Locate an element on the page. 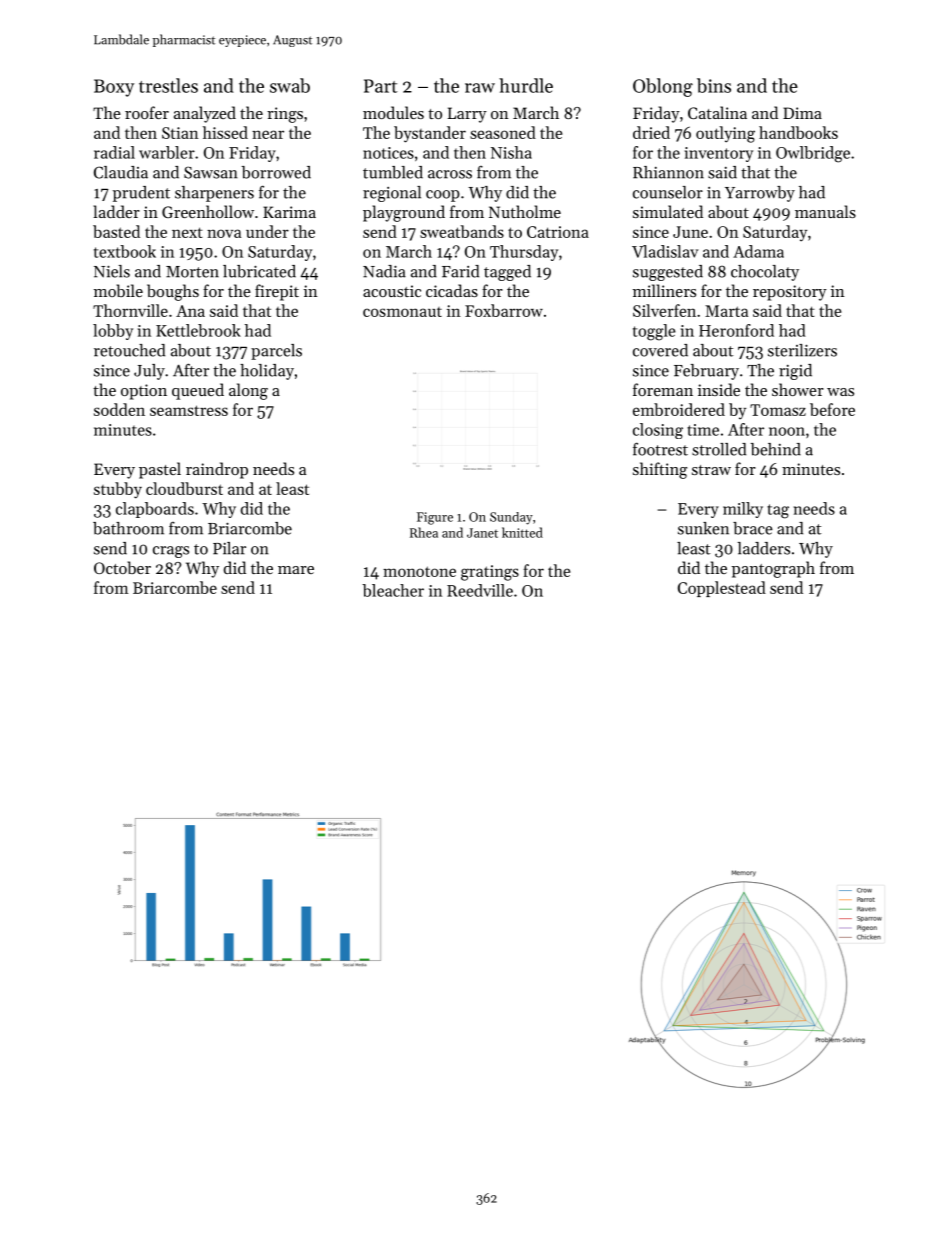  along is located at coordinates (248, 391).
